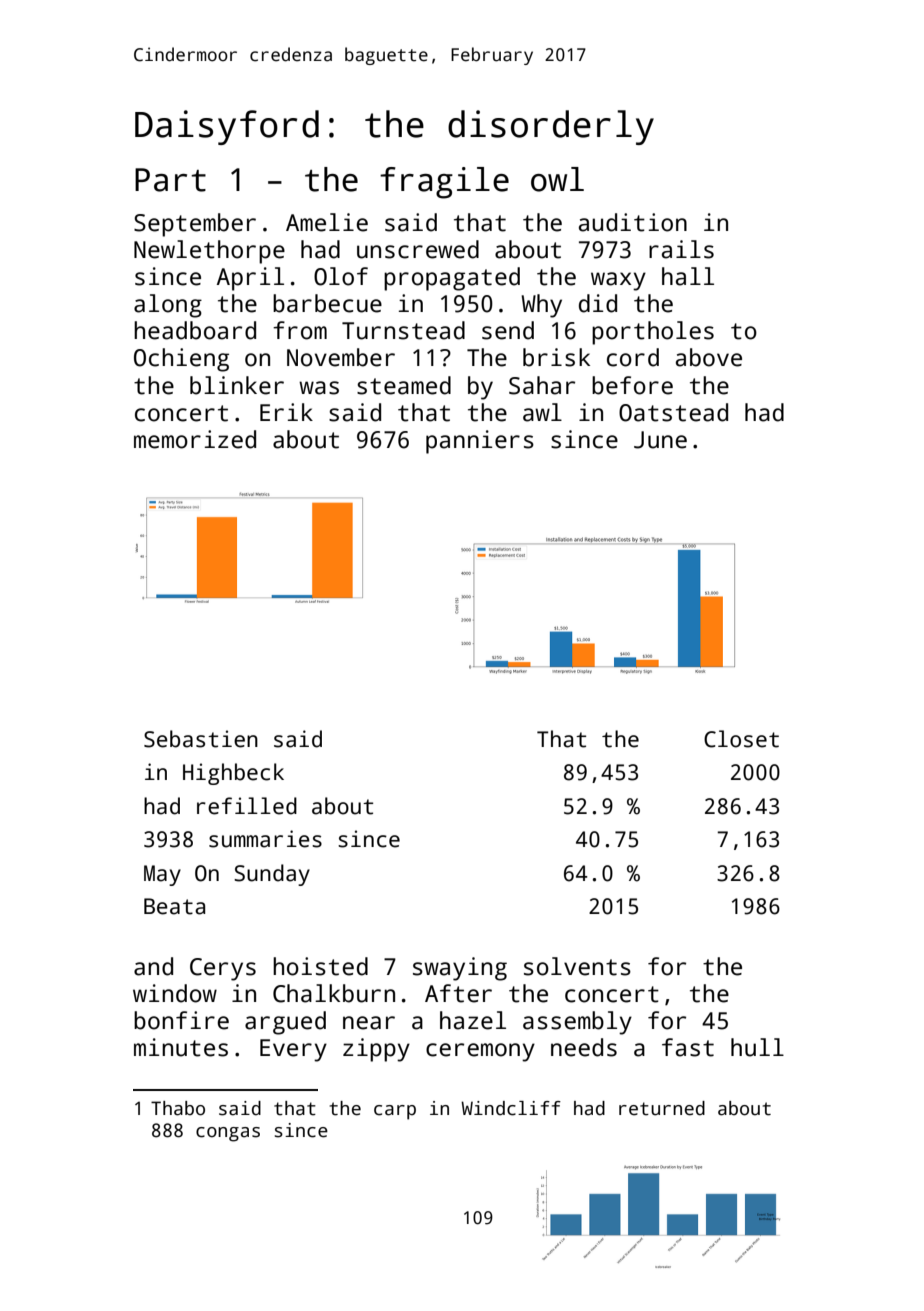 The height and width of the document is (1311, 924). Describe the element at coordinates (577, 966) in the document. I see `solvents` at that location.
